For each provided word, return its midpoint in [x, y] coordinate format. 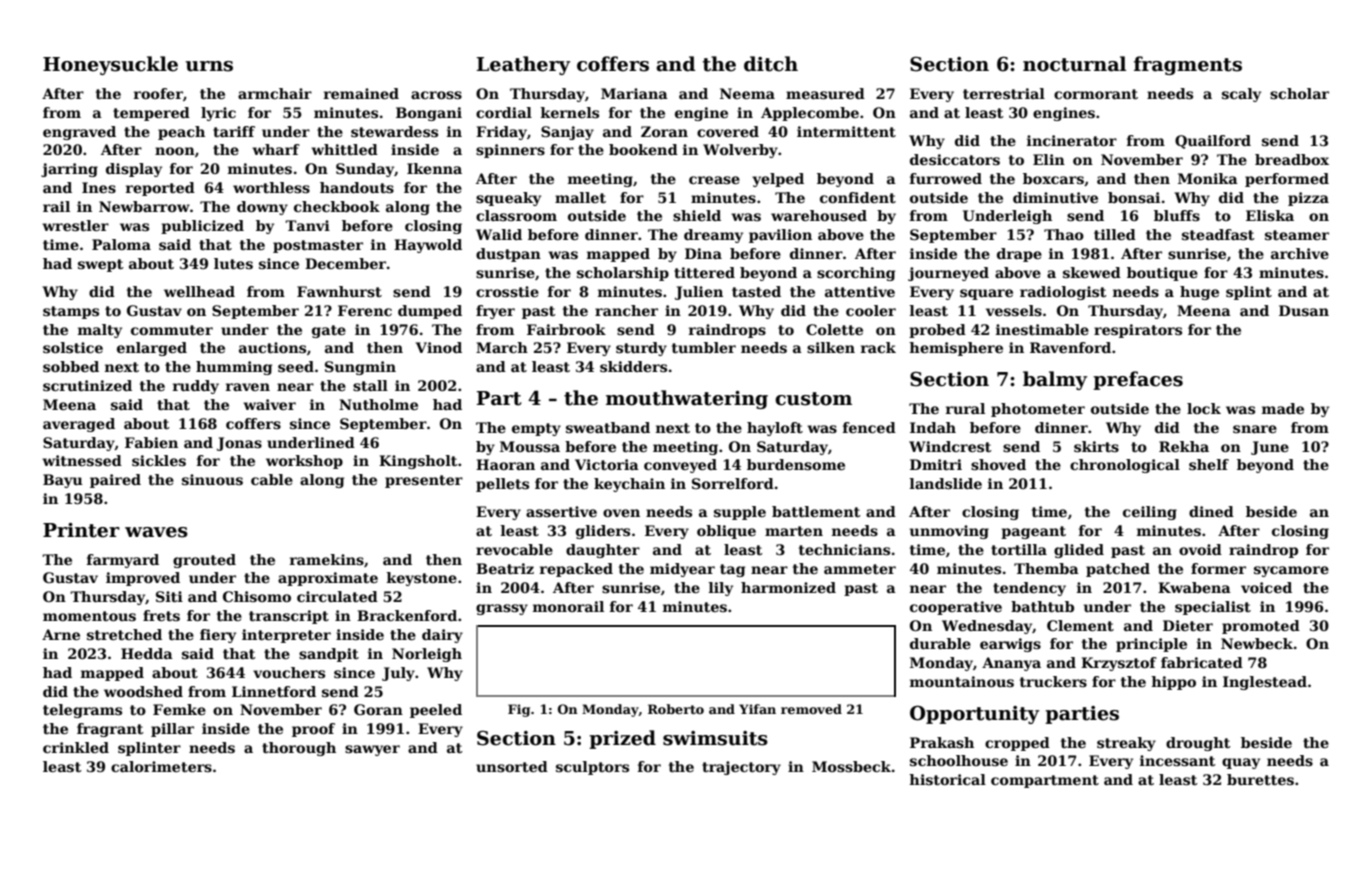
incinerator [1072, 140]
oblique [726, 532]
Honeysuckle [110, 65]
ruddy [196, 387]
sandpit [329, 655]
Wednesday [987, 627]
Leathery [523, 65]
